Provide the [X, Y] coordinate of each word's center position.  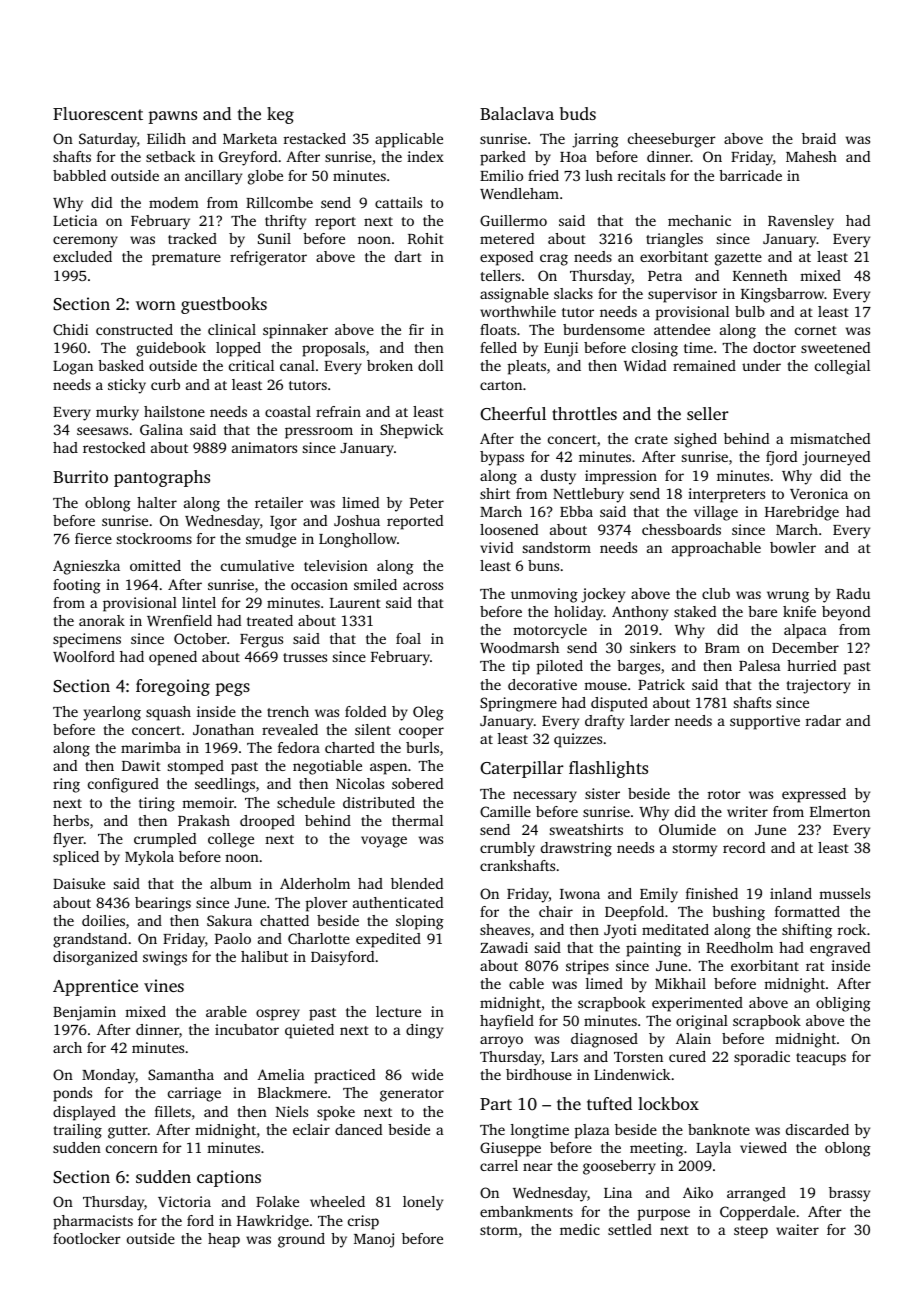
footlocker [87, 1238]
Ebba [576, 511]
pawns [172, 117]
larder [650, 720]
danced [358, 1129]
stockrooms [154, 538]
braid [819, 138]
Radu [853, 593]
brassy [849, 1194]
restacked [315, 138]
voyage [384, 842]
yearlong [112, 713]
